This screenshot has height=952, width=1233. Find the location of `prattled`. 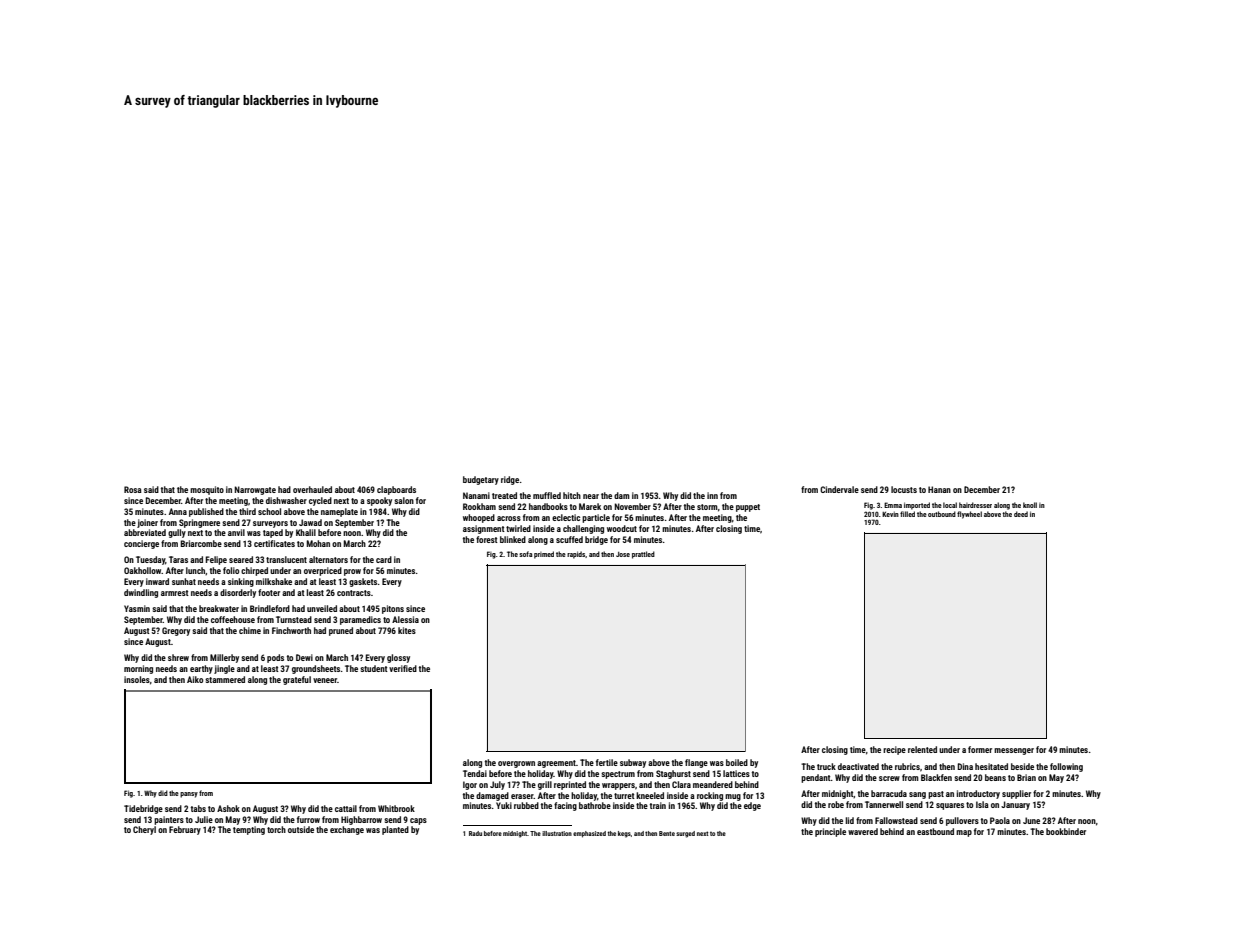

prattled is located at coordinates (643, 555).
